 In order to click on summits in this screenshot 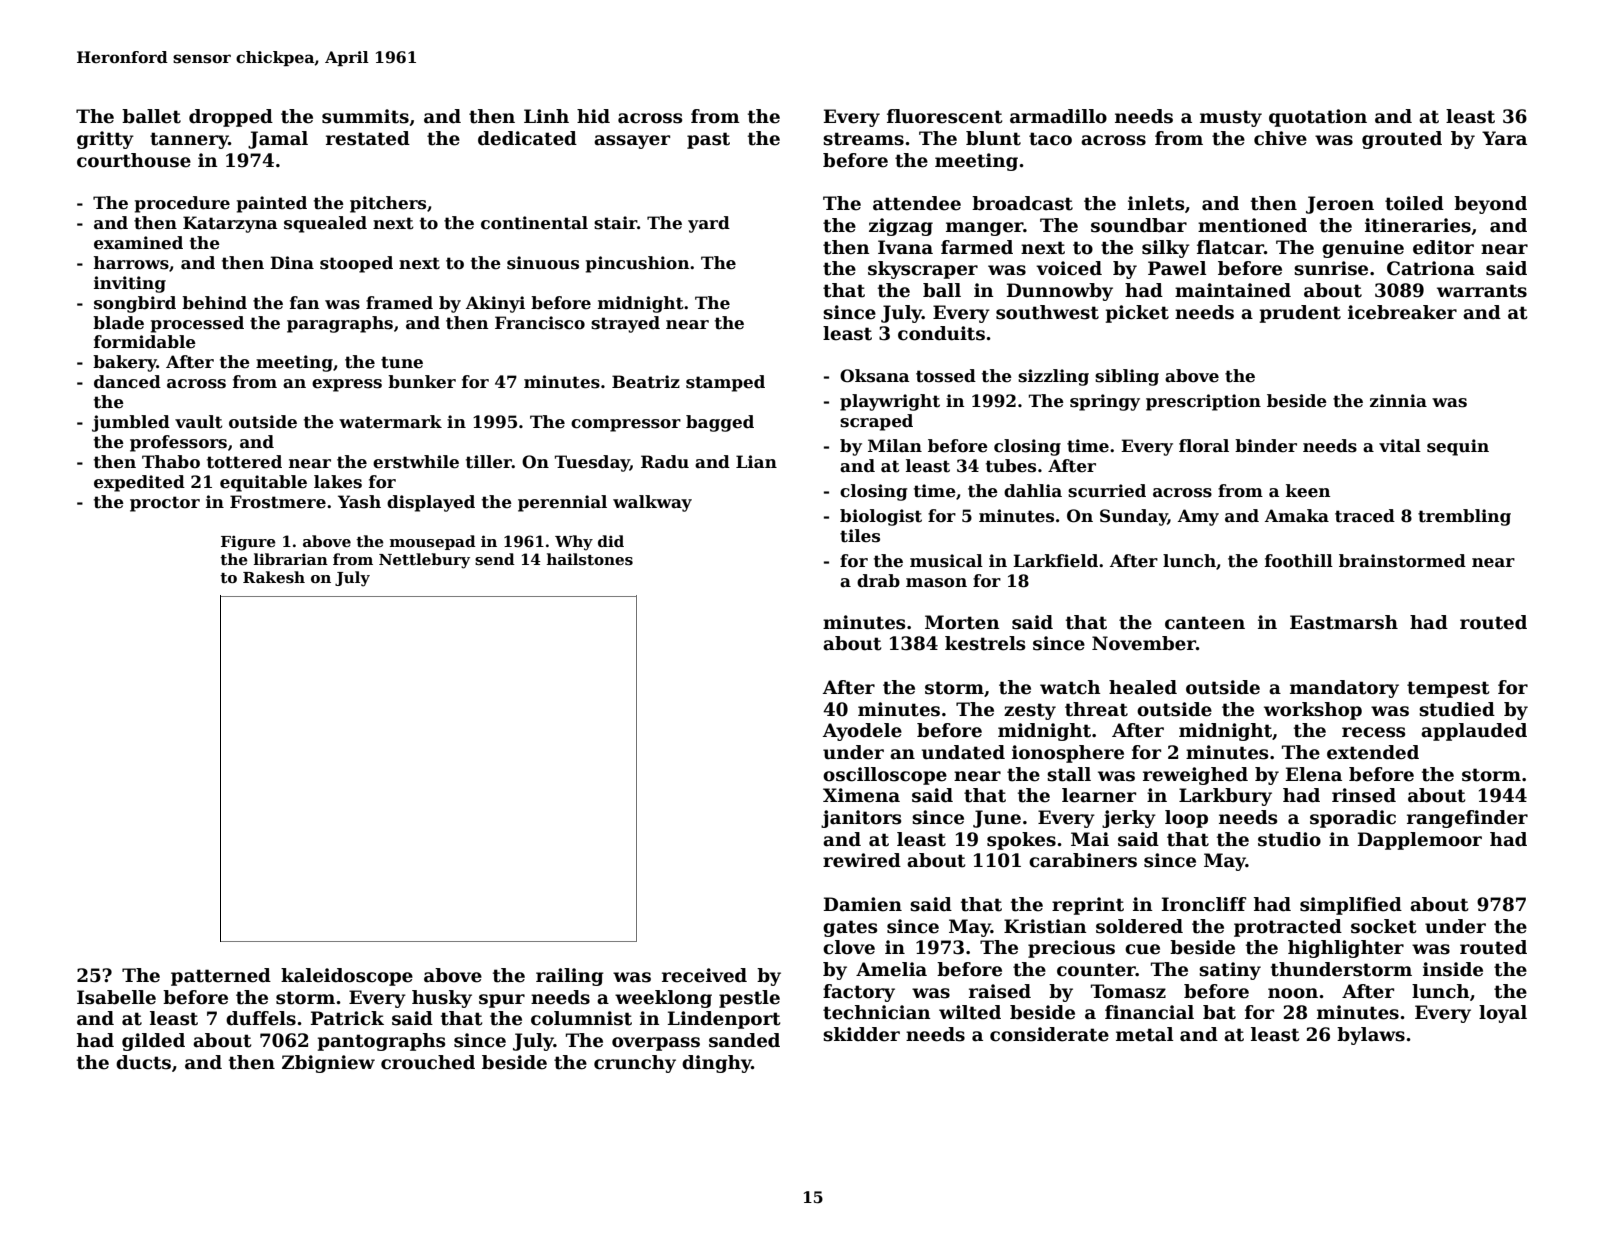, I will do `click(365, 116)`.
